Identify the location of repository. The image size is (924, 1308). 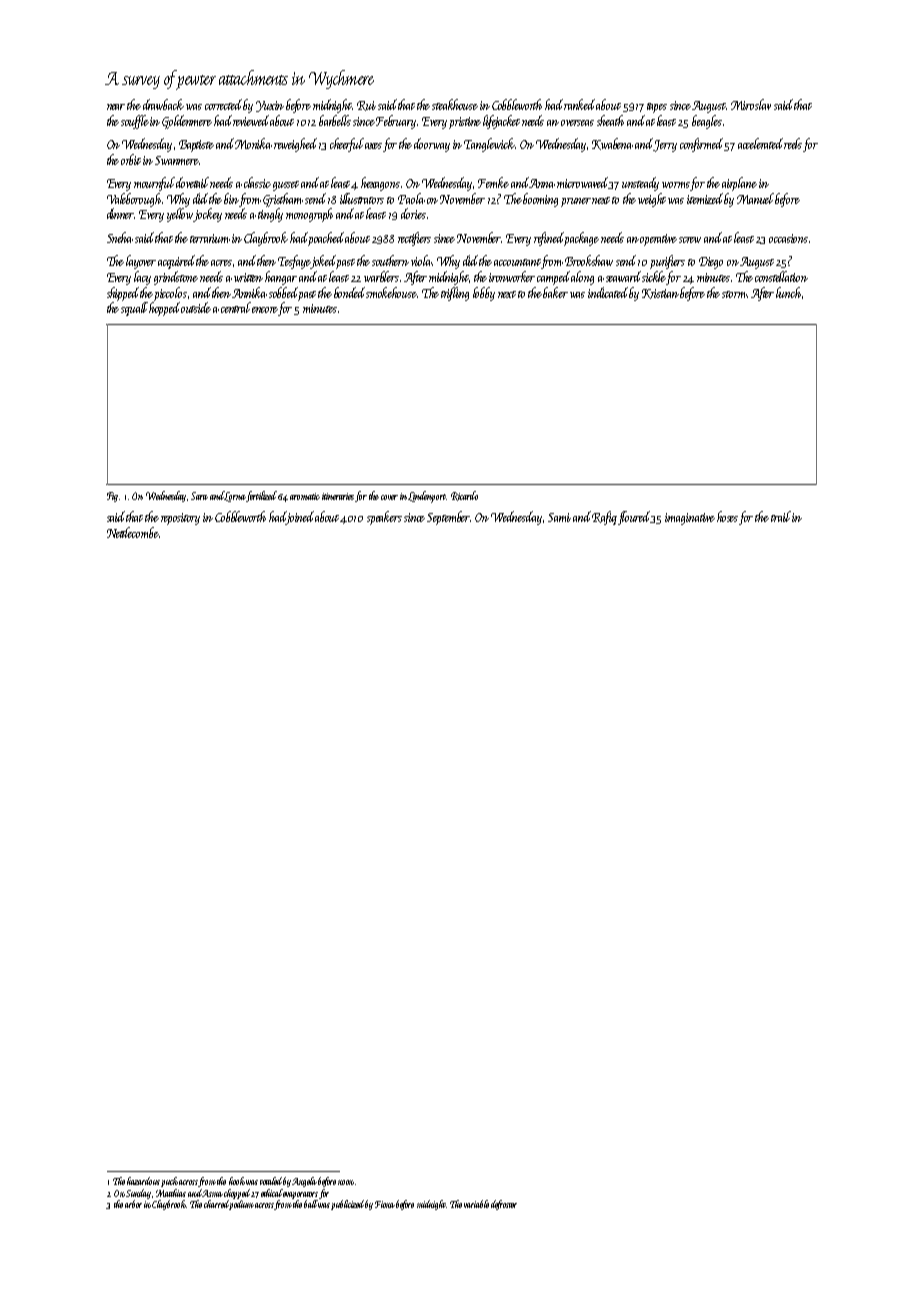
(180, 519).
